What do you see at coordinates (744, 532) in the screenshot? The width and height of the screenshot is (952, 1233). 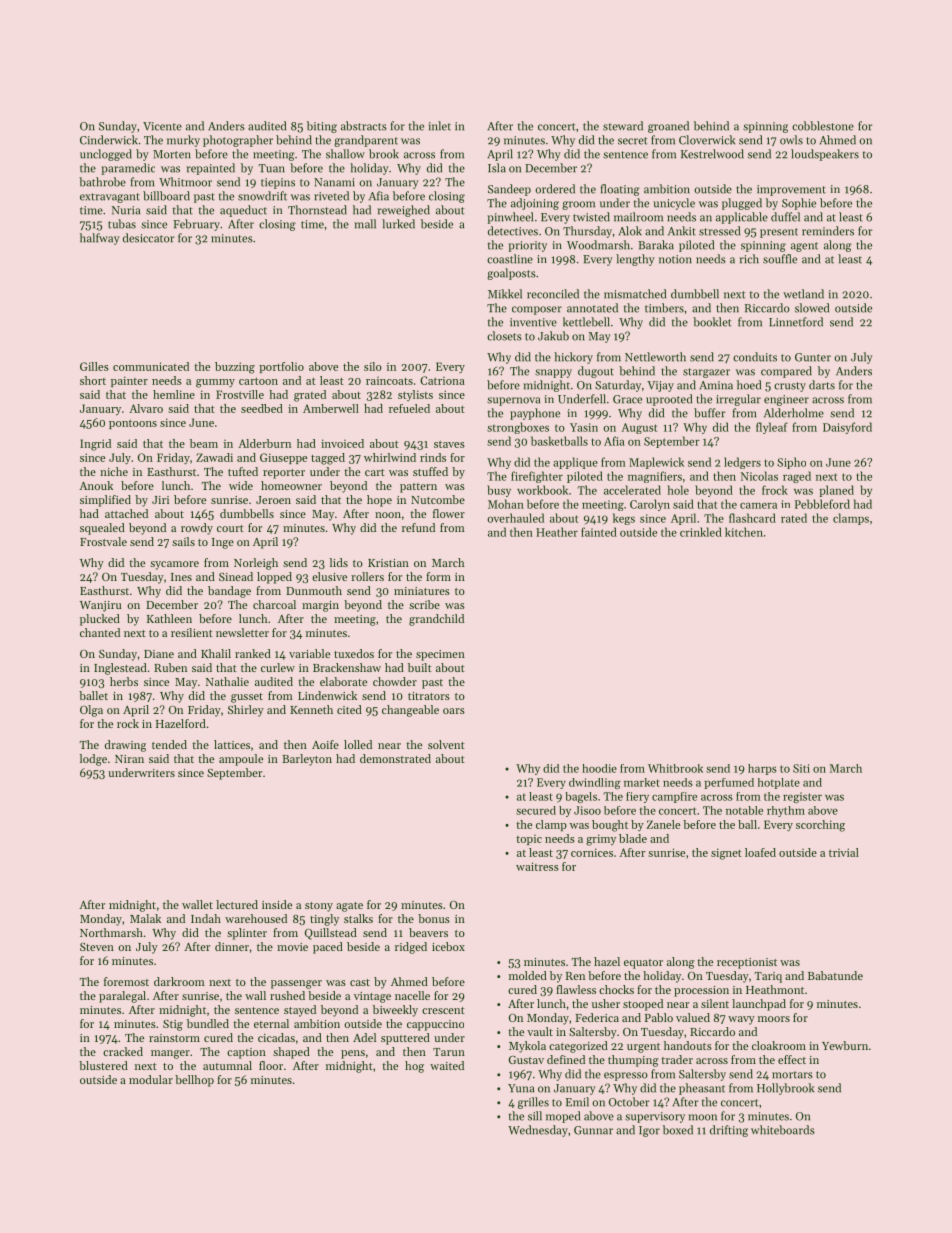 I see `kitchen` at bounding box center [744, 532].
